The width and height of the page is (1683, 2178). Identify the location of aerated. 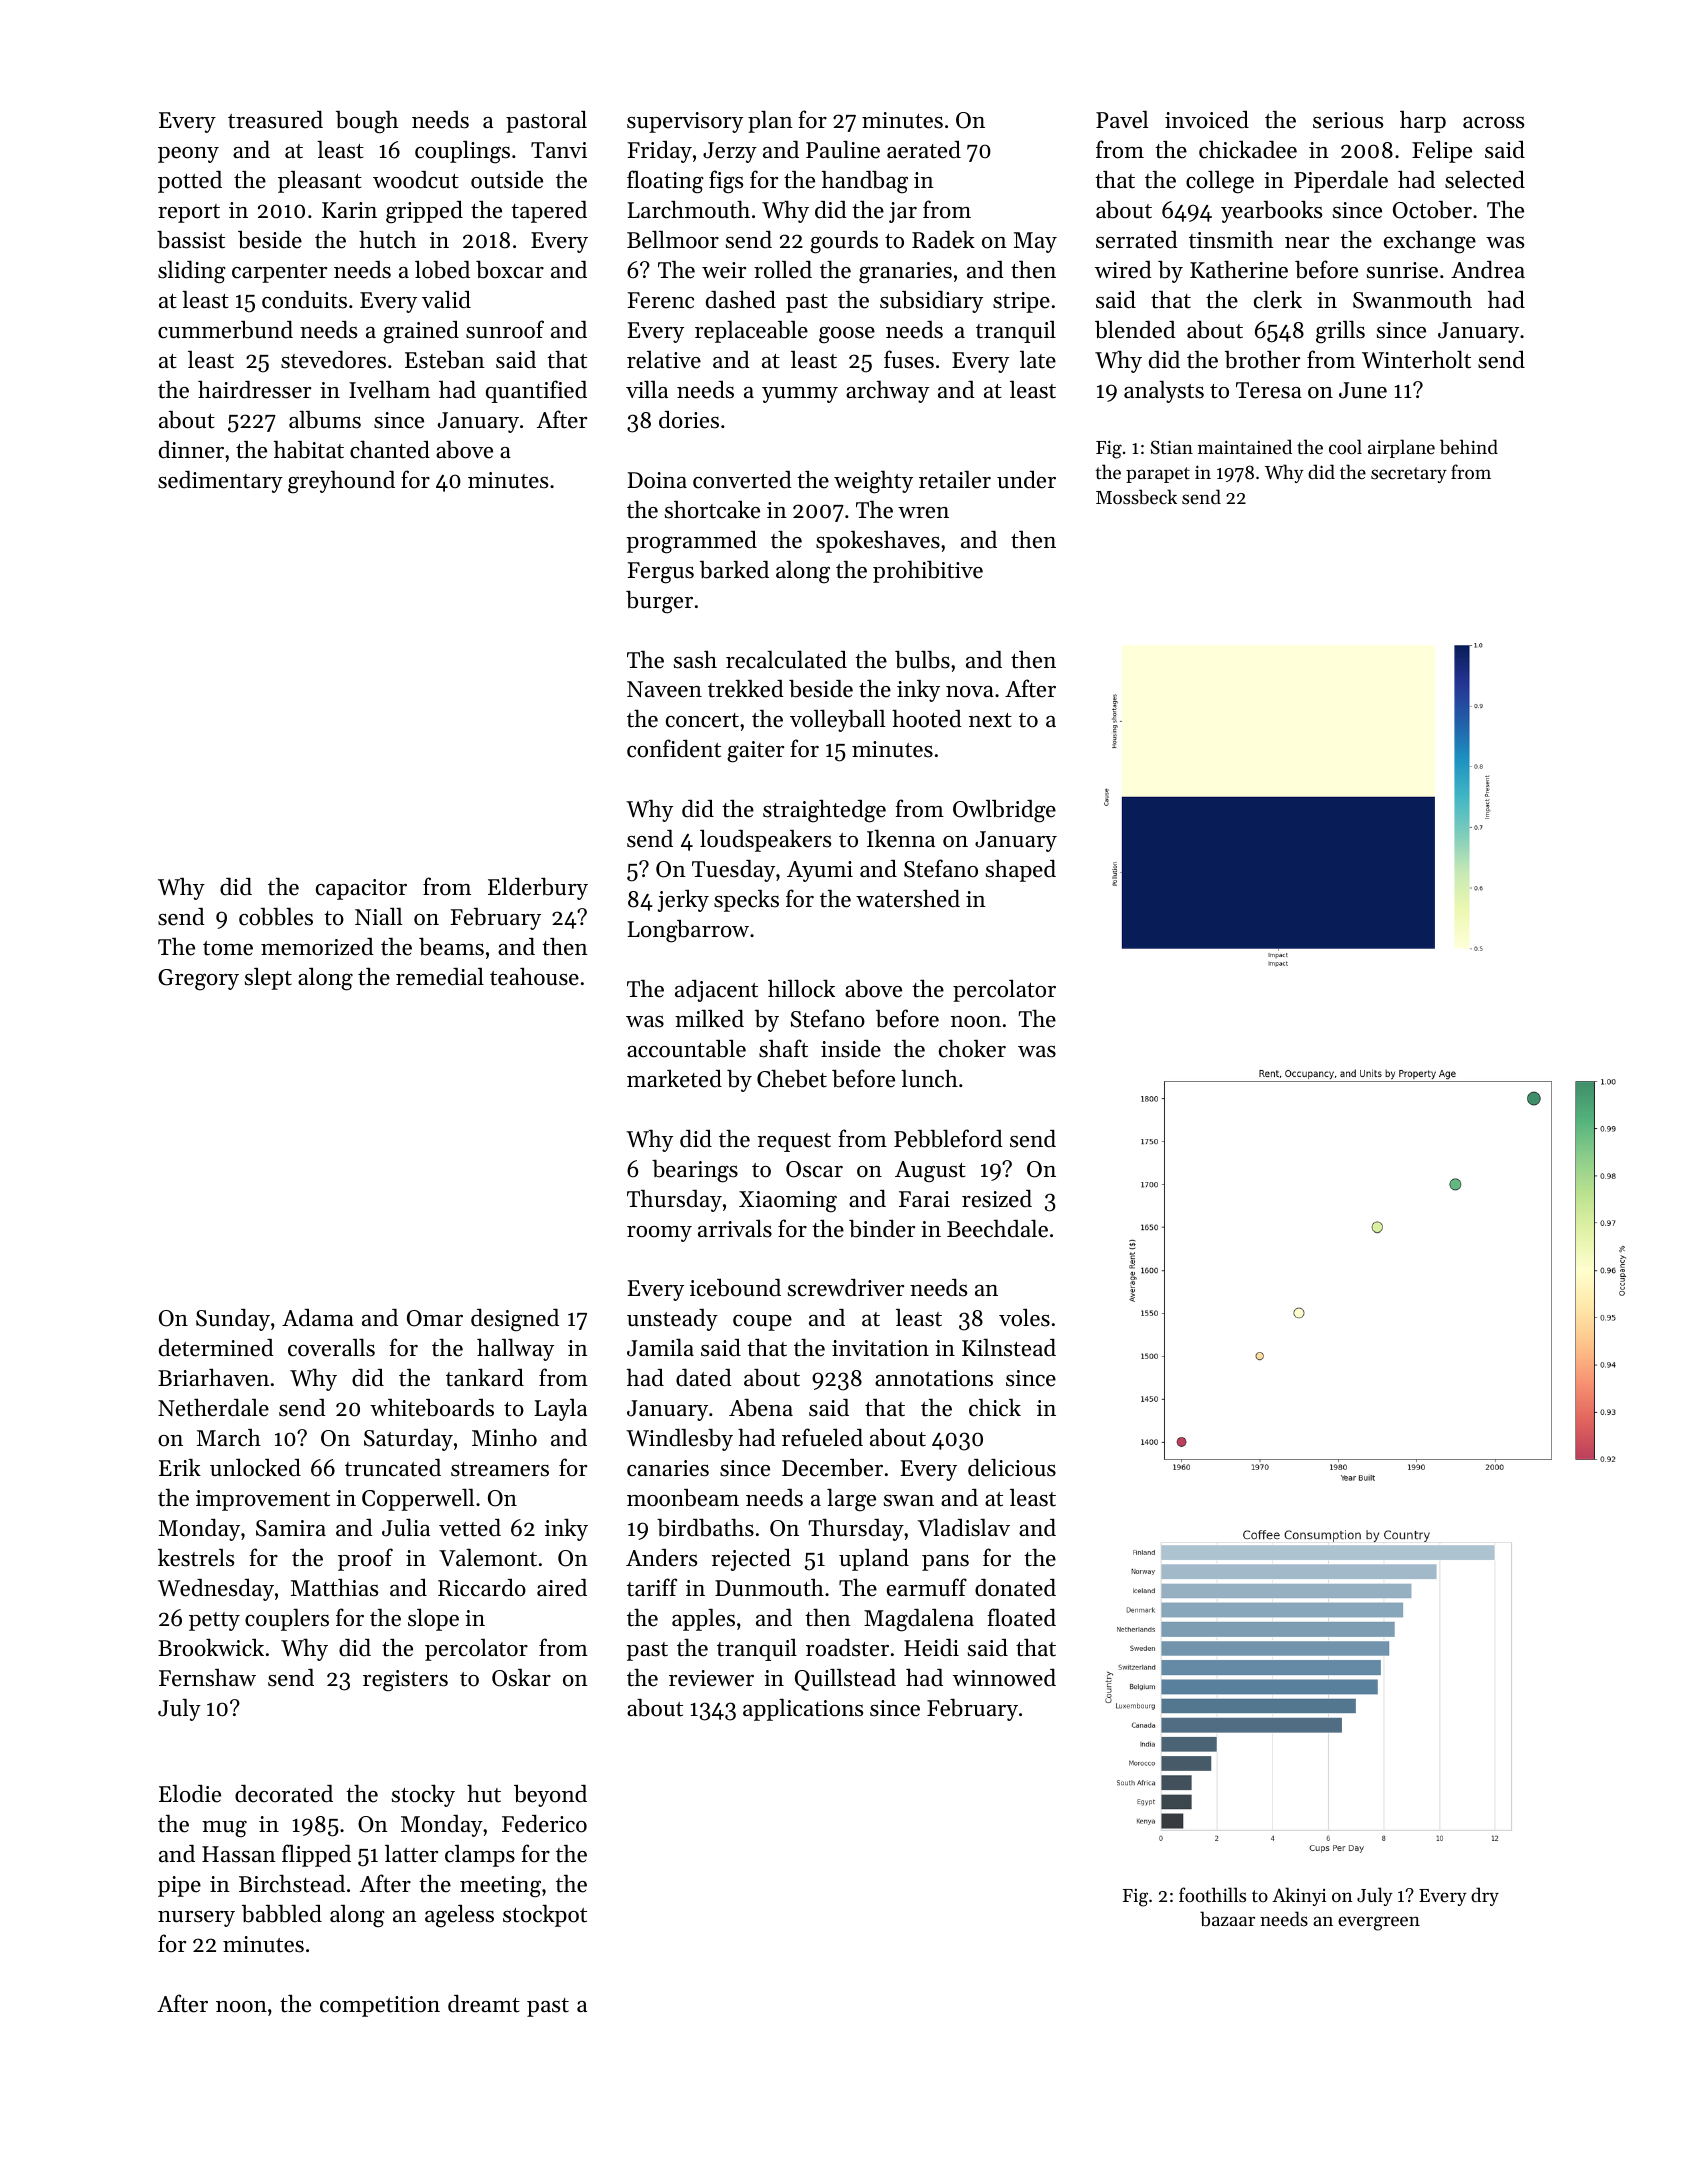
(924, 150).
